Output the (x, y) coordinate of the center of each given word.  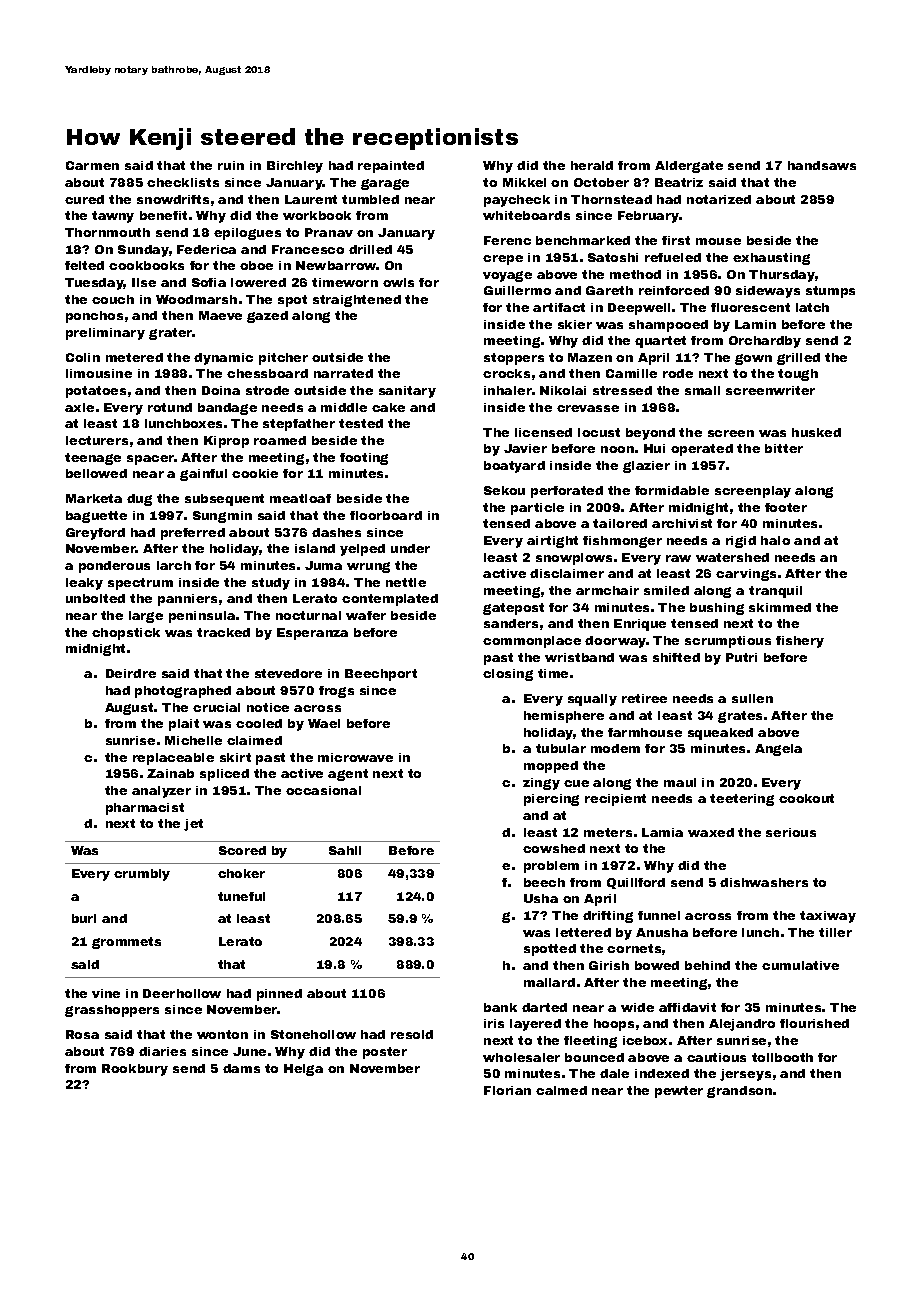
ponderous (114, 567)
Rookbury (135, 1070)
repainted (391, 167)
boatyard (514, 467)
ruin (231, 165)
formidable (672, 490)
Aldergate (689, 167)
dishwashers (764, 882)
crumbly (142, 875)
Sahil (345, 850)
